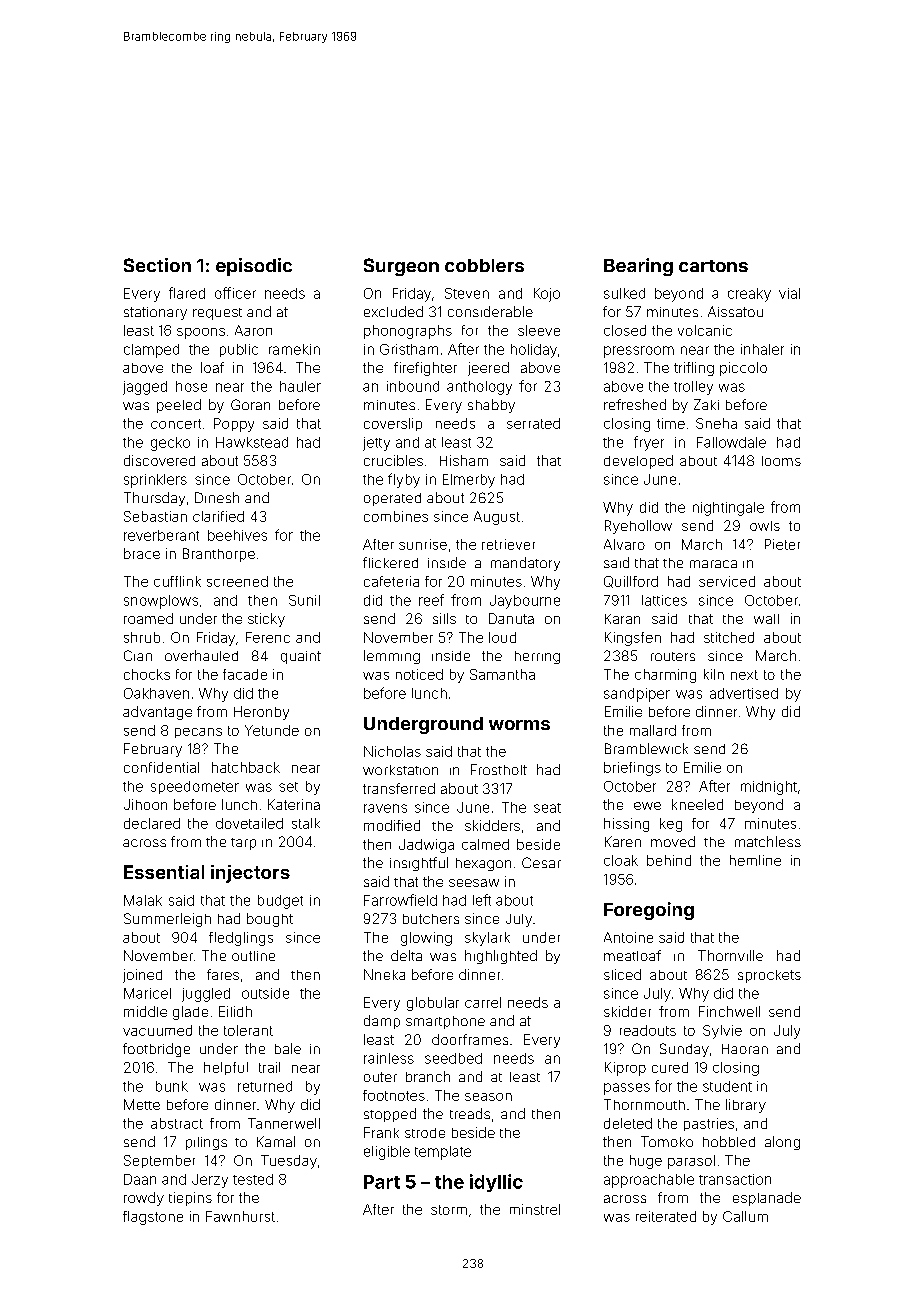 Image resolution: width=924 pixels, height=1308 pixels. Describe the element at coordinates (280, 902) in the page. I see `budget` at that location.
